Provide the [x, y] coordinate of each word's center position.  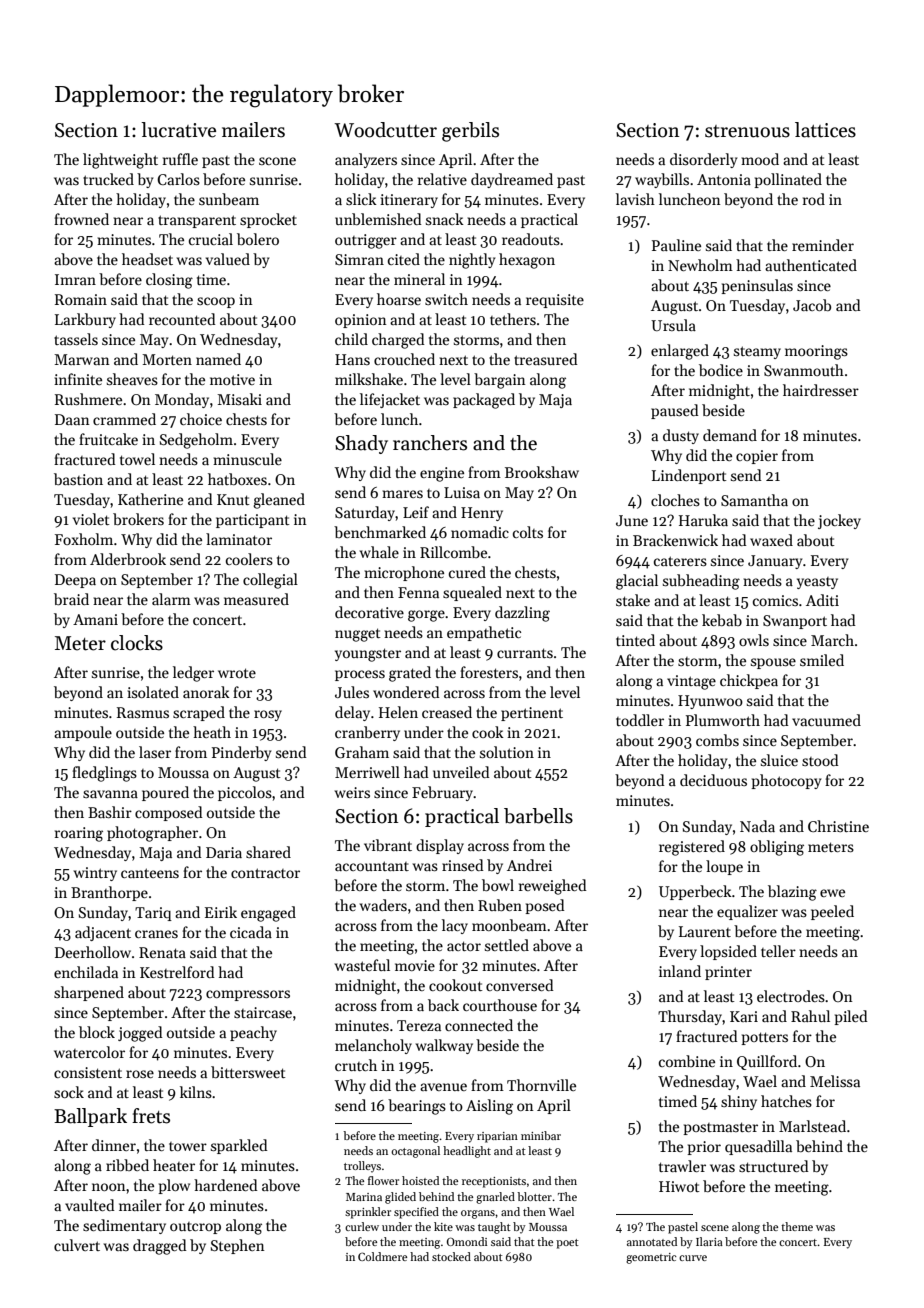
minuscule [247, 459]
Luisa [462, 492]
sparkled [239, 1146]
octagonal [415, 1152]
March [832, 640]
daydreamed [512, 180]
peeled [832, 912]
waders [383, 905]
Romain [81, 299]
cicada [251, 932]
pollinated [788, 180]
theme [797, 1226]
